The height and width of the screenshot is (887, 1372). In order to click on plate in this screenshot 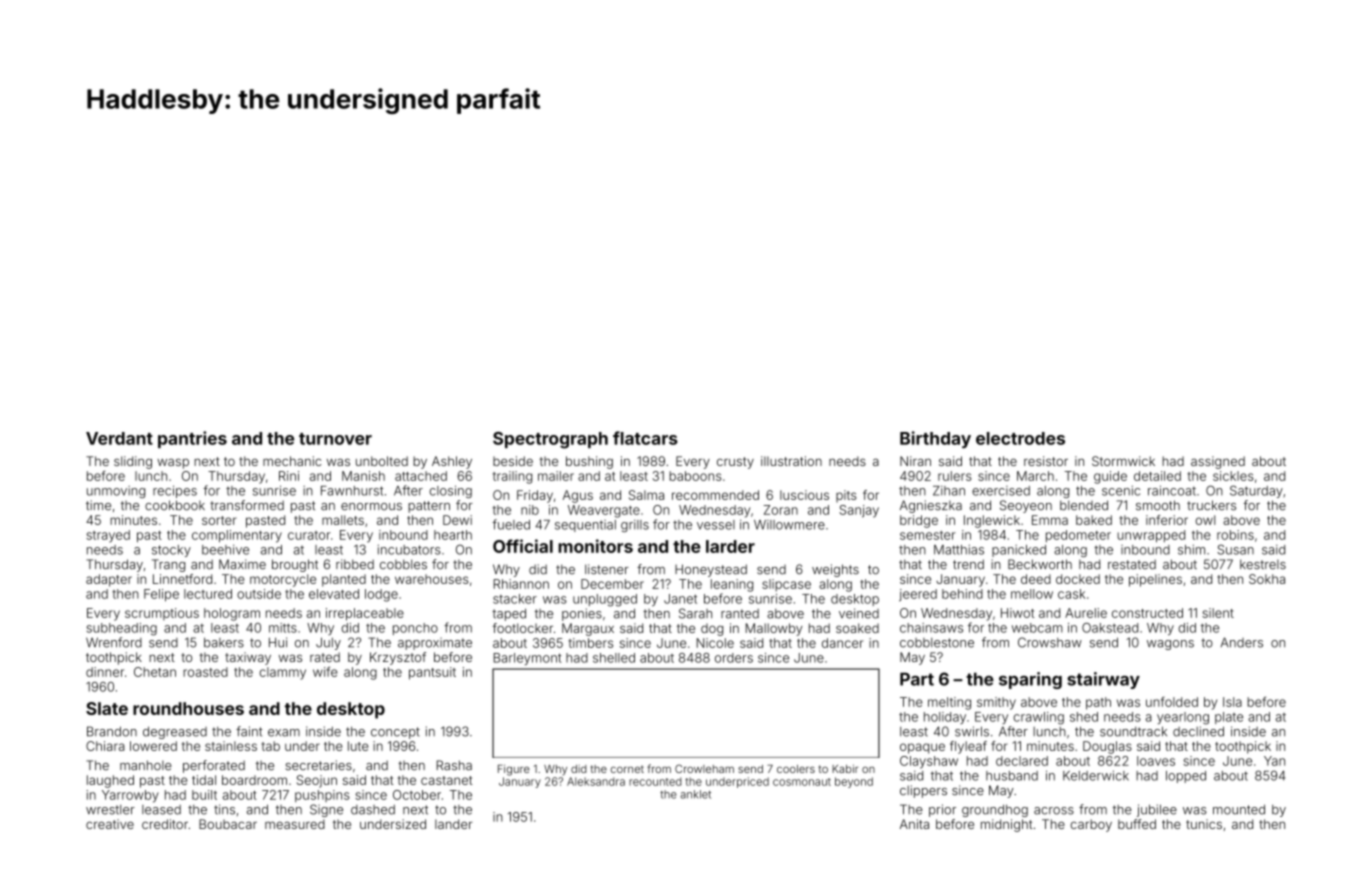, I will do `click(1229, 718)`.
